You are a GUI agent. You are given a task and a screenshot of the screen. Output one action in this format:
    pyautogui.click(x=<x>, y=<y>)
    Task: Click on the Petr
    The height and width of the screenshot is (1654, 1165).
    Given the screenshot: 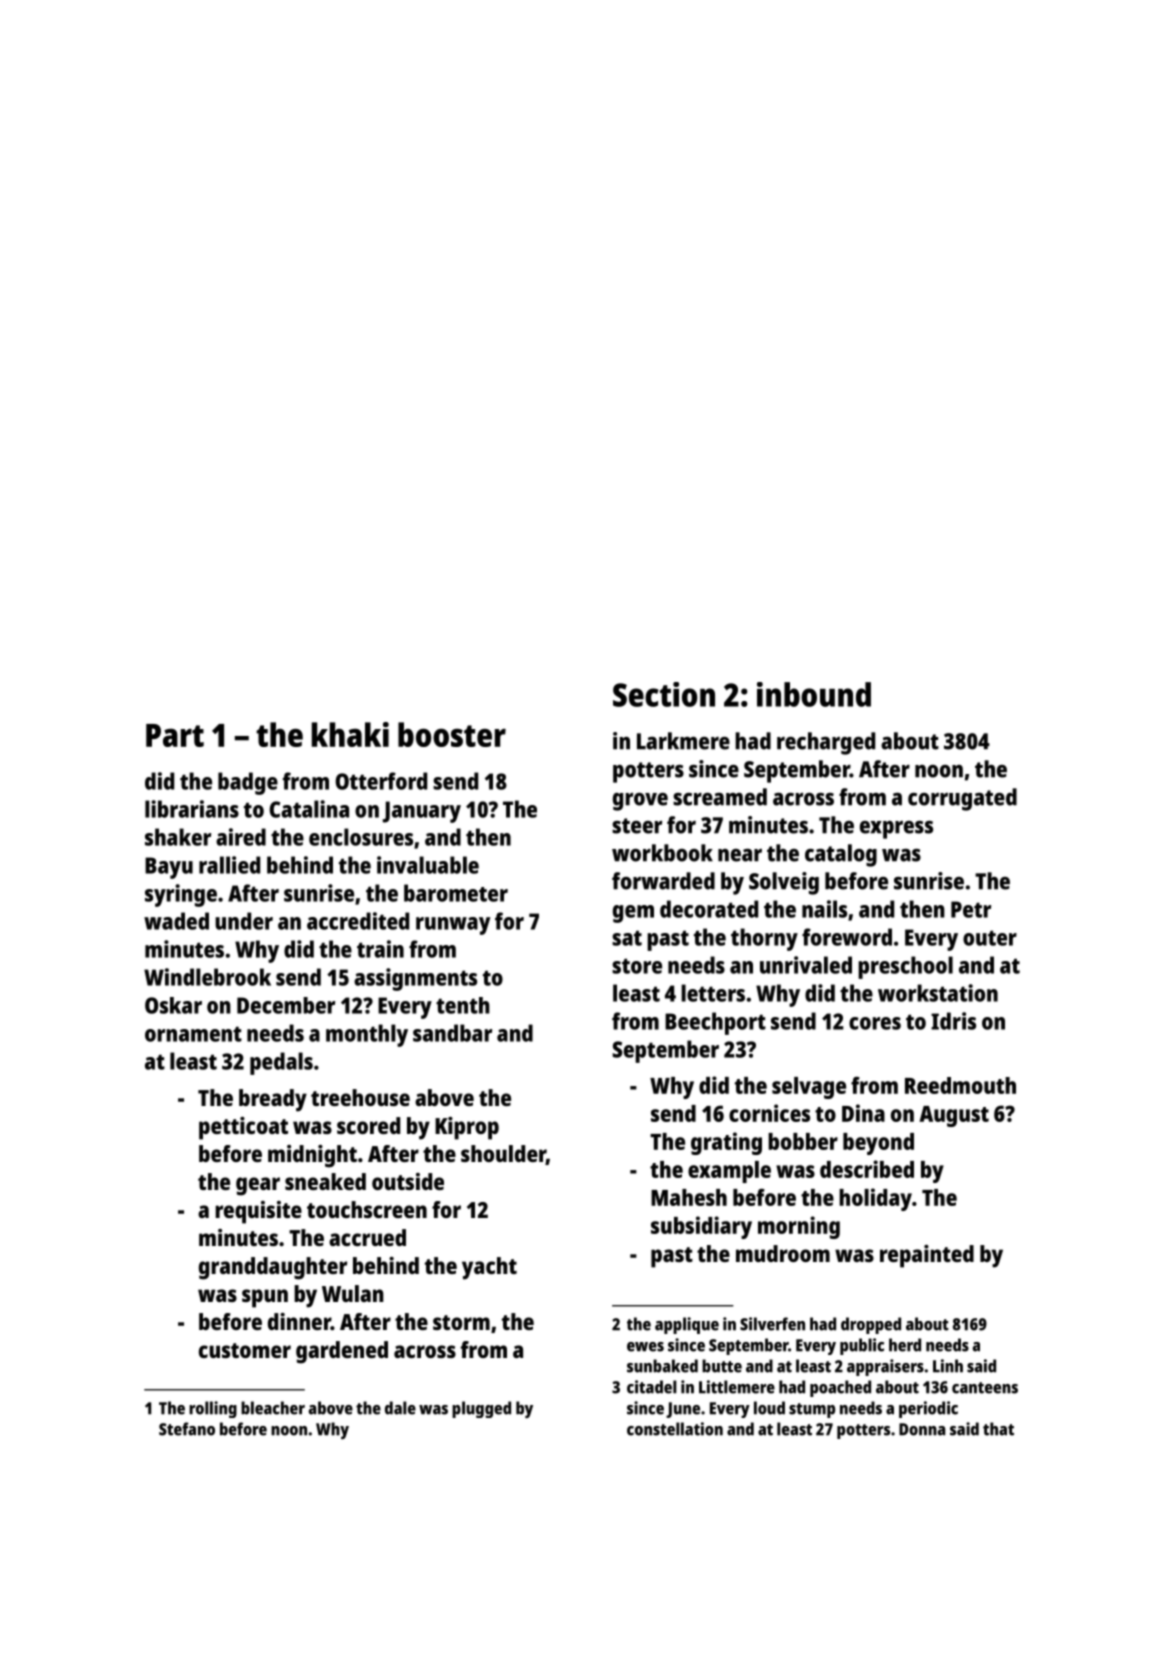 What is the action you would take?
    pyautogui.click(x=971, y=909)
